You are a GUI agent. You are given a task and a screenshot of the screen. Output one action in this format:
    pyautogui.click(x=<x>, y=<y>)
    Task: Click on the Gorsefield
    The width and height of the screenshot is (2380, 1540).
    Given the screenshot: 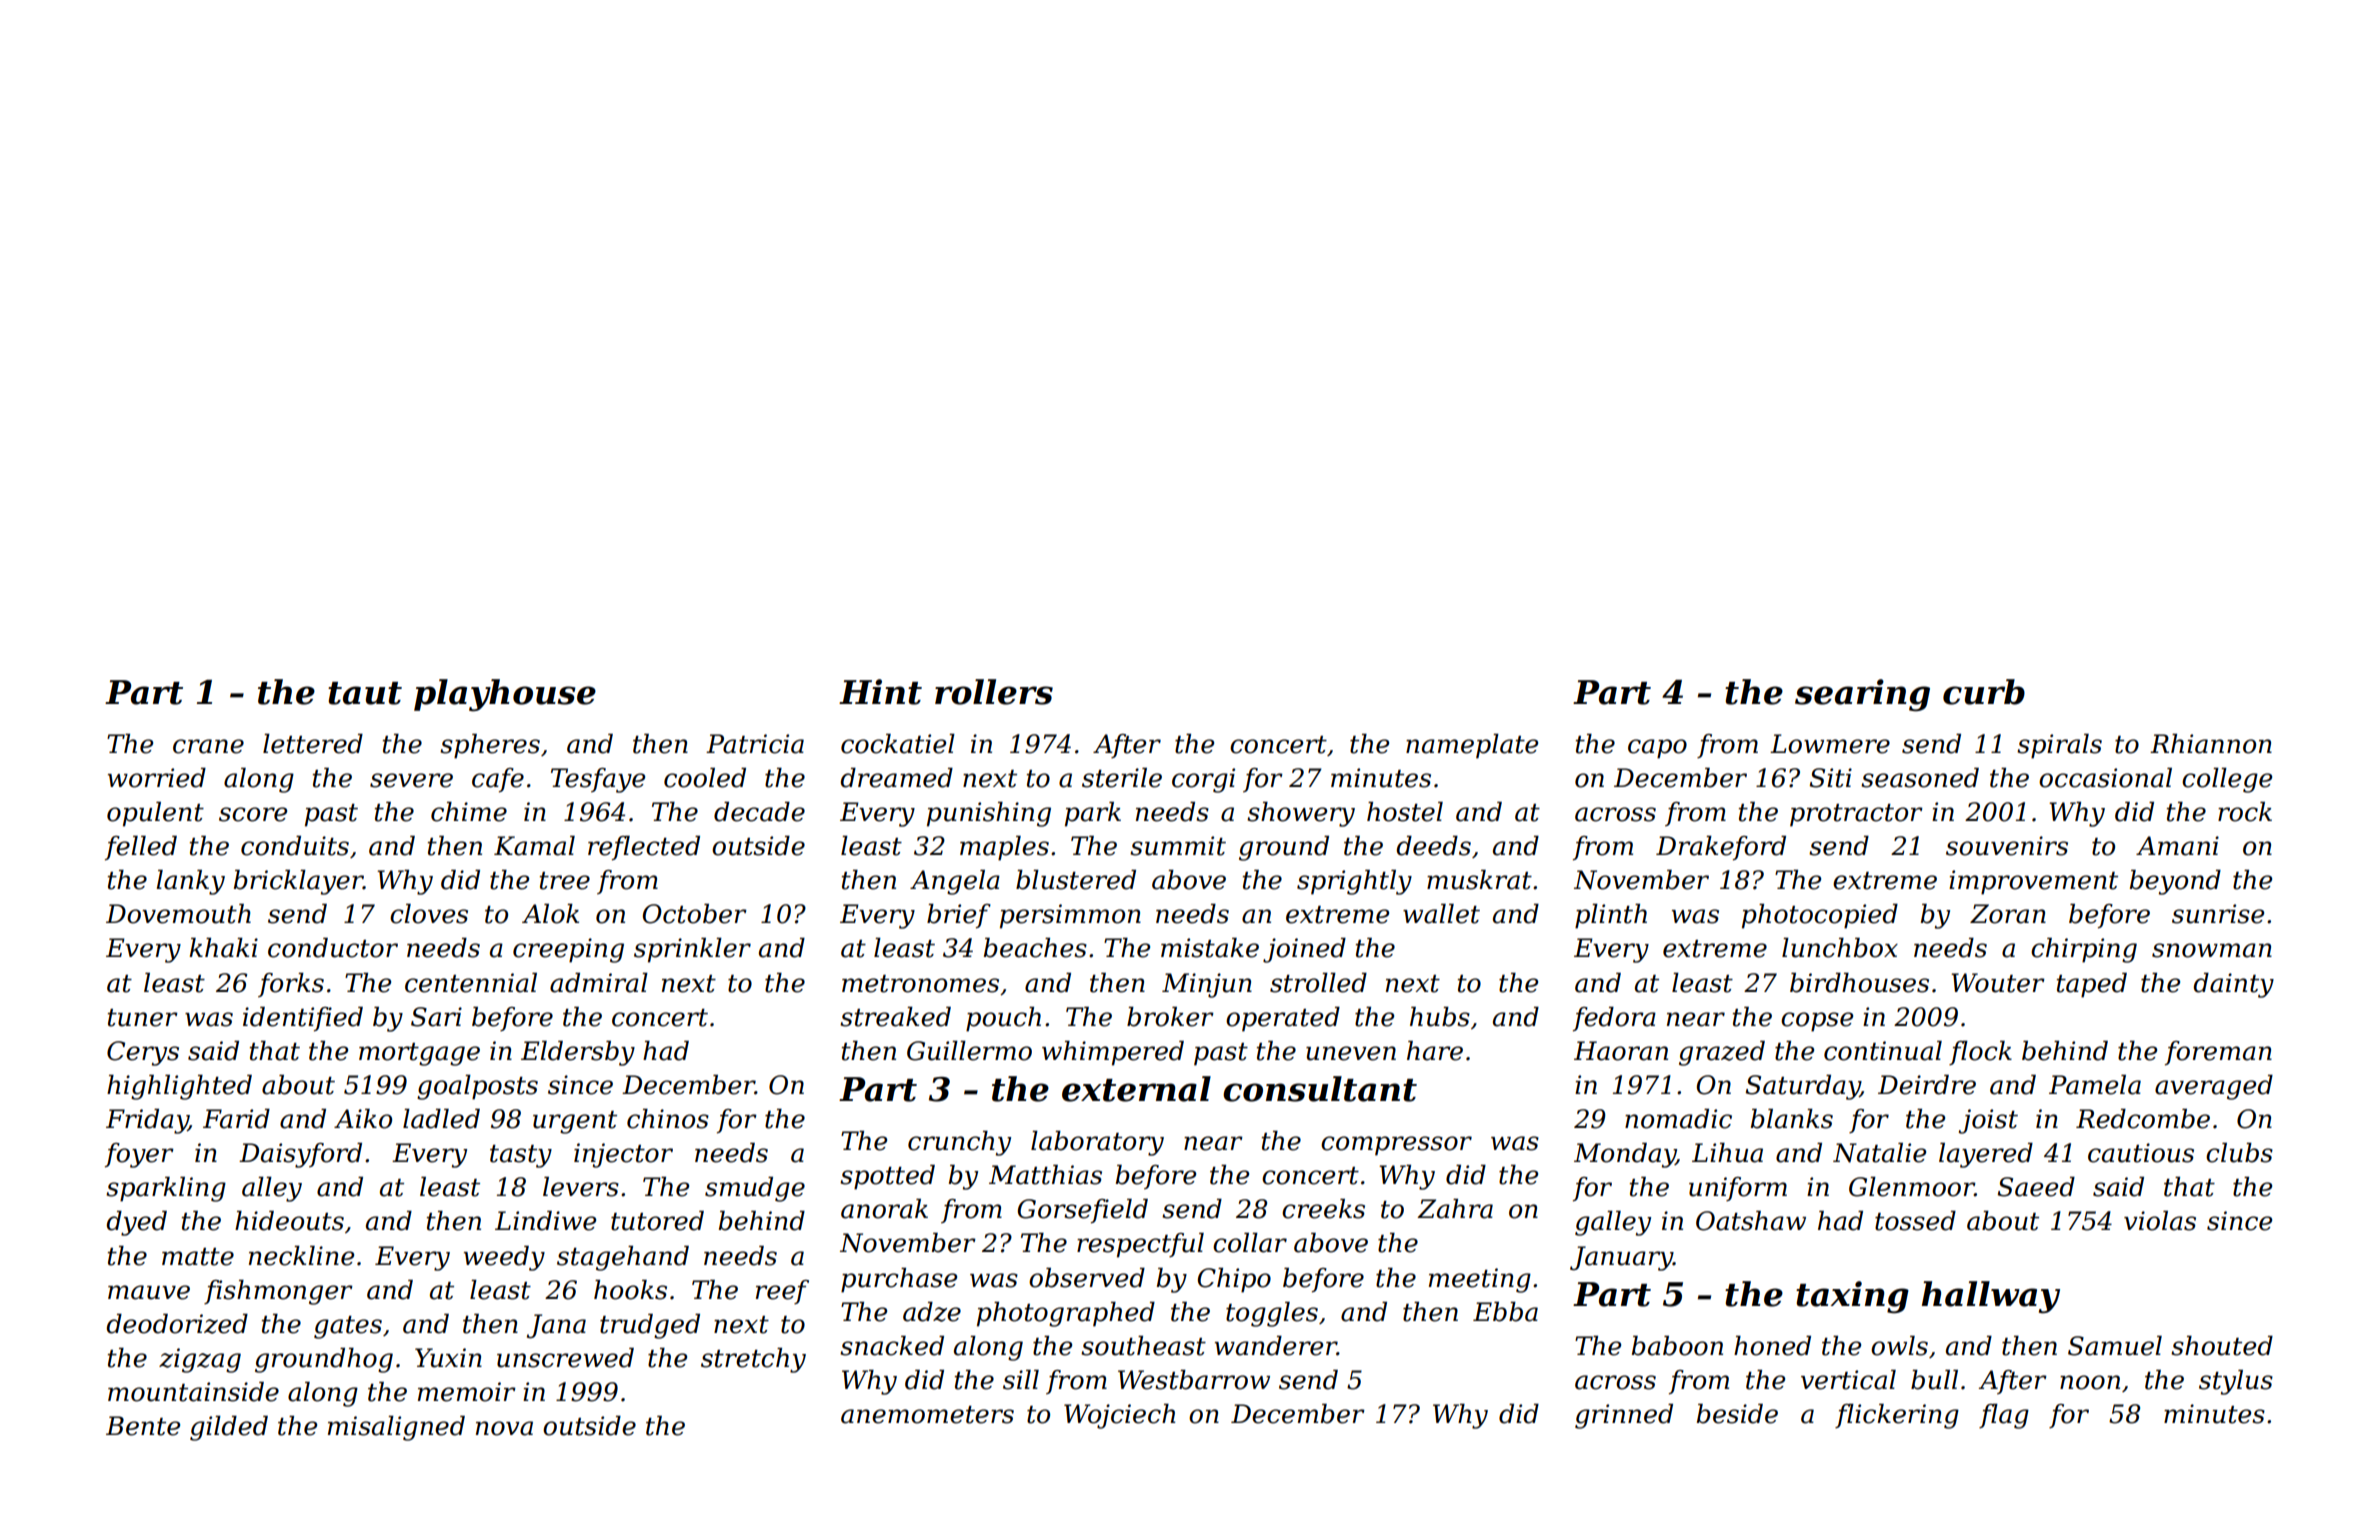 What is the action you would take?
    pyautogui.click(x=1083, y=1211)
